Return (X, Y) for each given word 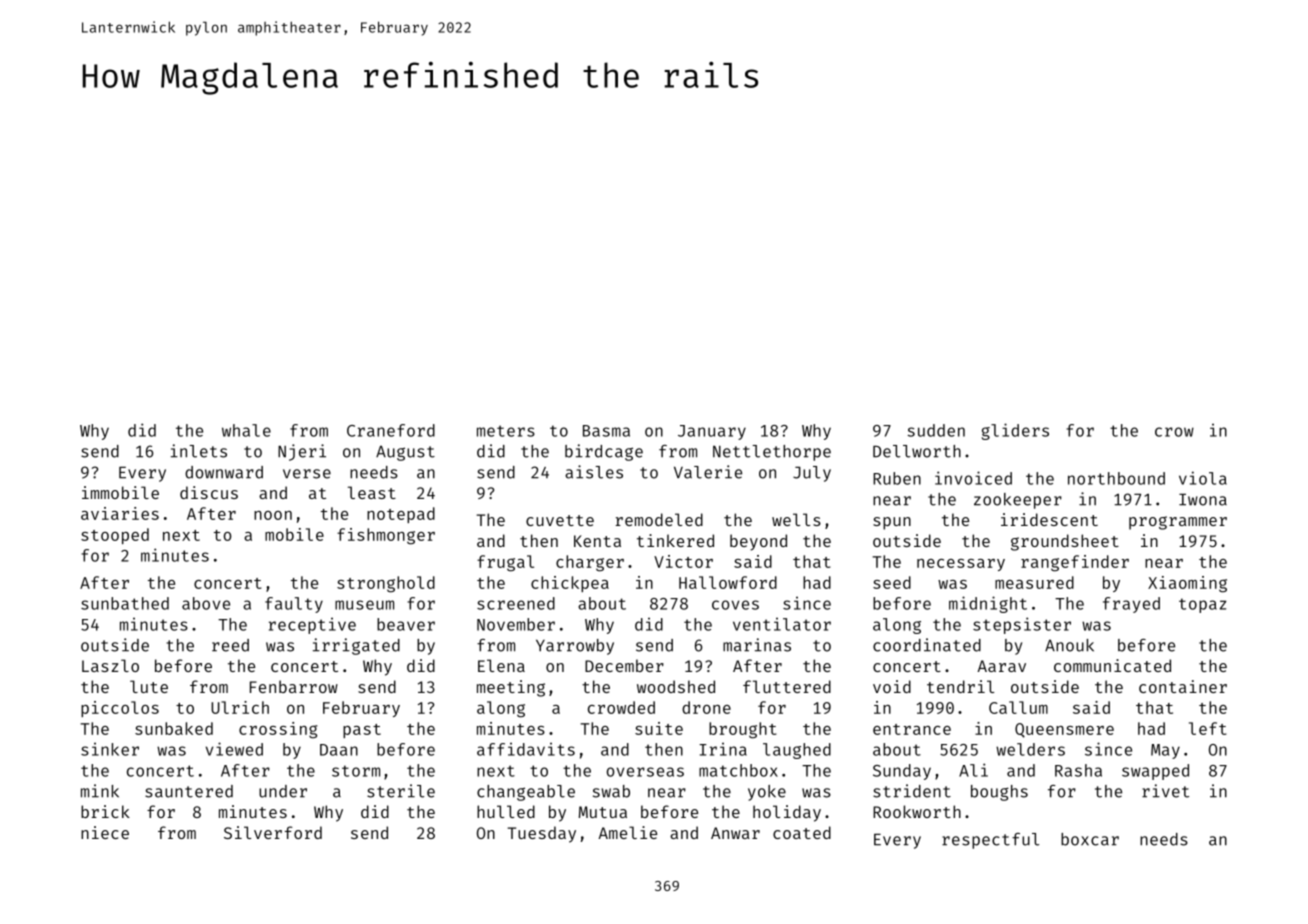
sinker (110, 749)
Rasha (1078, 770)
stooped (115, 536)
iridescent (1049, 519)
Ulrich (240, 707)
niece (105, 832)
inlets (199, 451)
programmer (1178, 523)
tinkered (675, 540)
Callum (1018, 707)
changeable (526, 793)
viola (1203, 478)
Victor (683, 561)
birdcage (604, 452)
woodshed (676, 686)
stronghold (386, 584)
